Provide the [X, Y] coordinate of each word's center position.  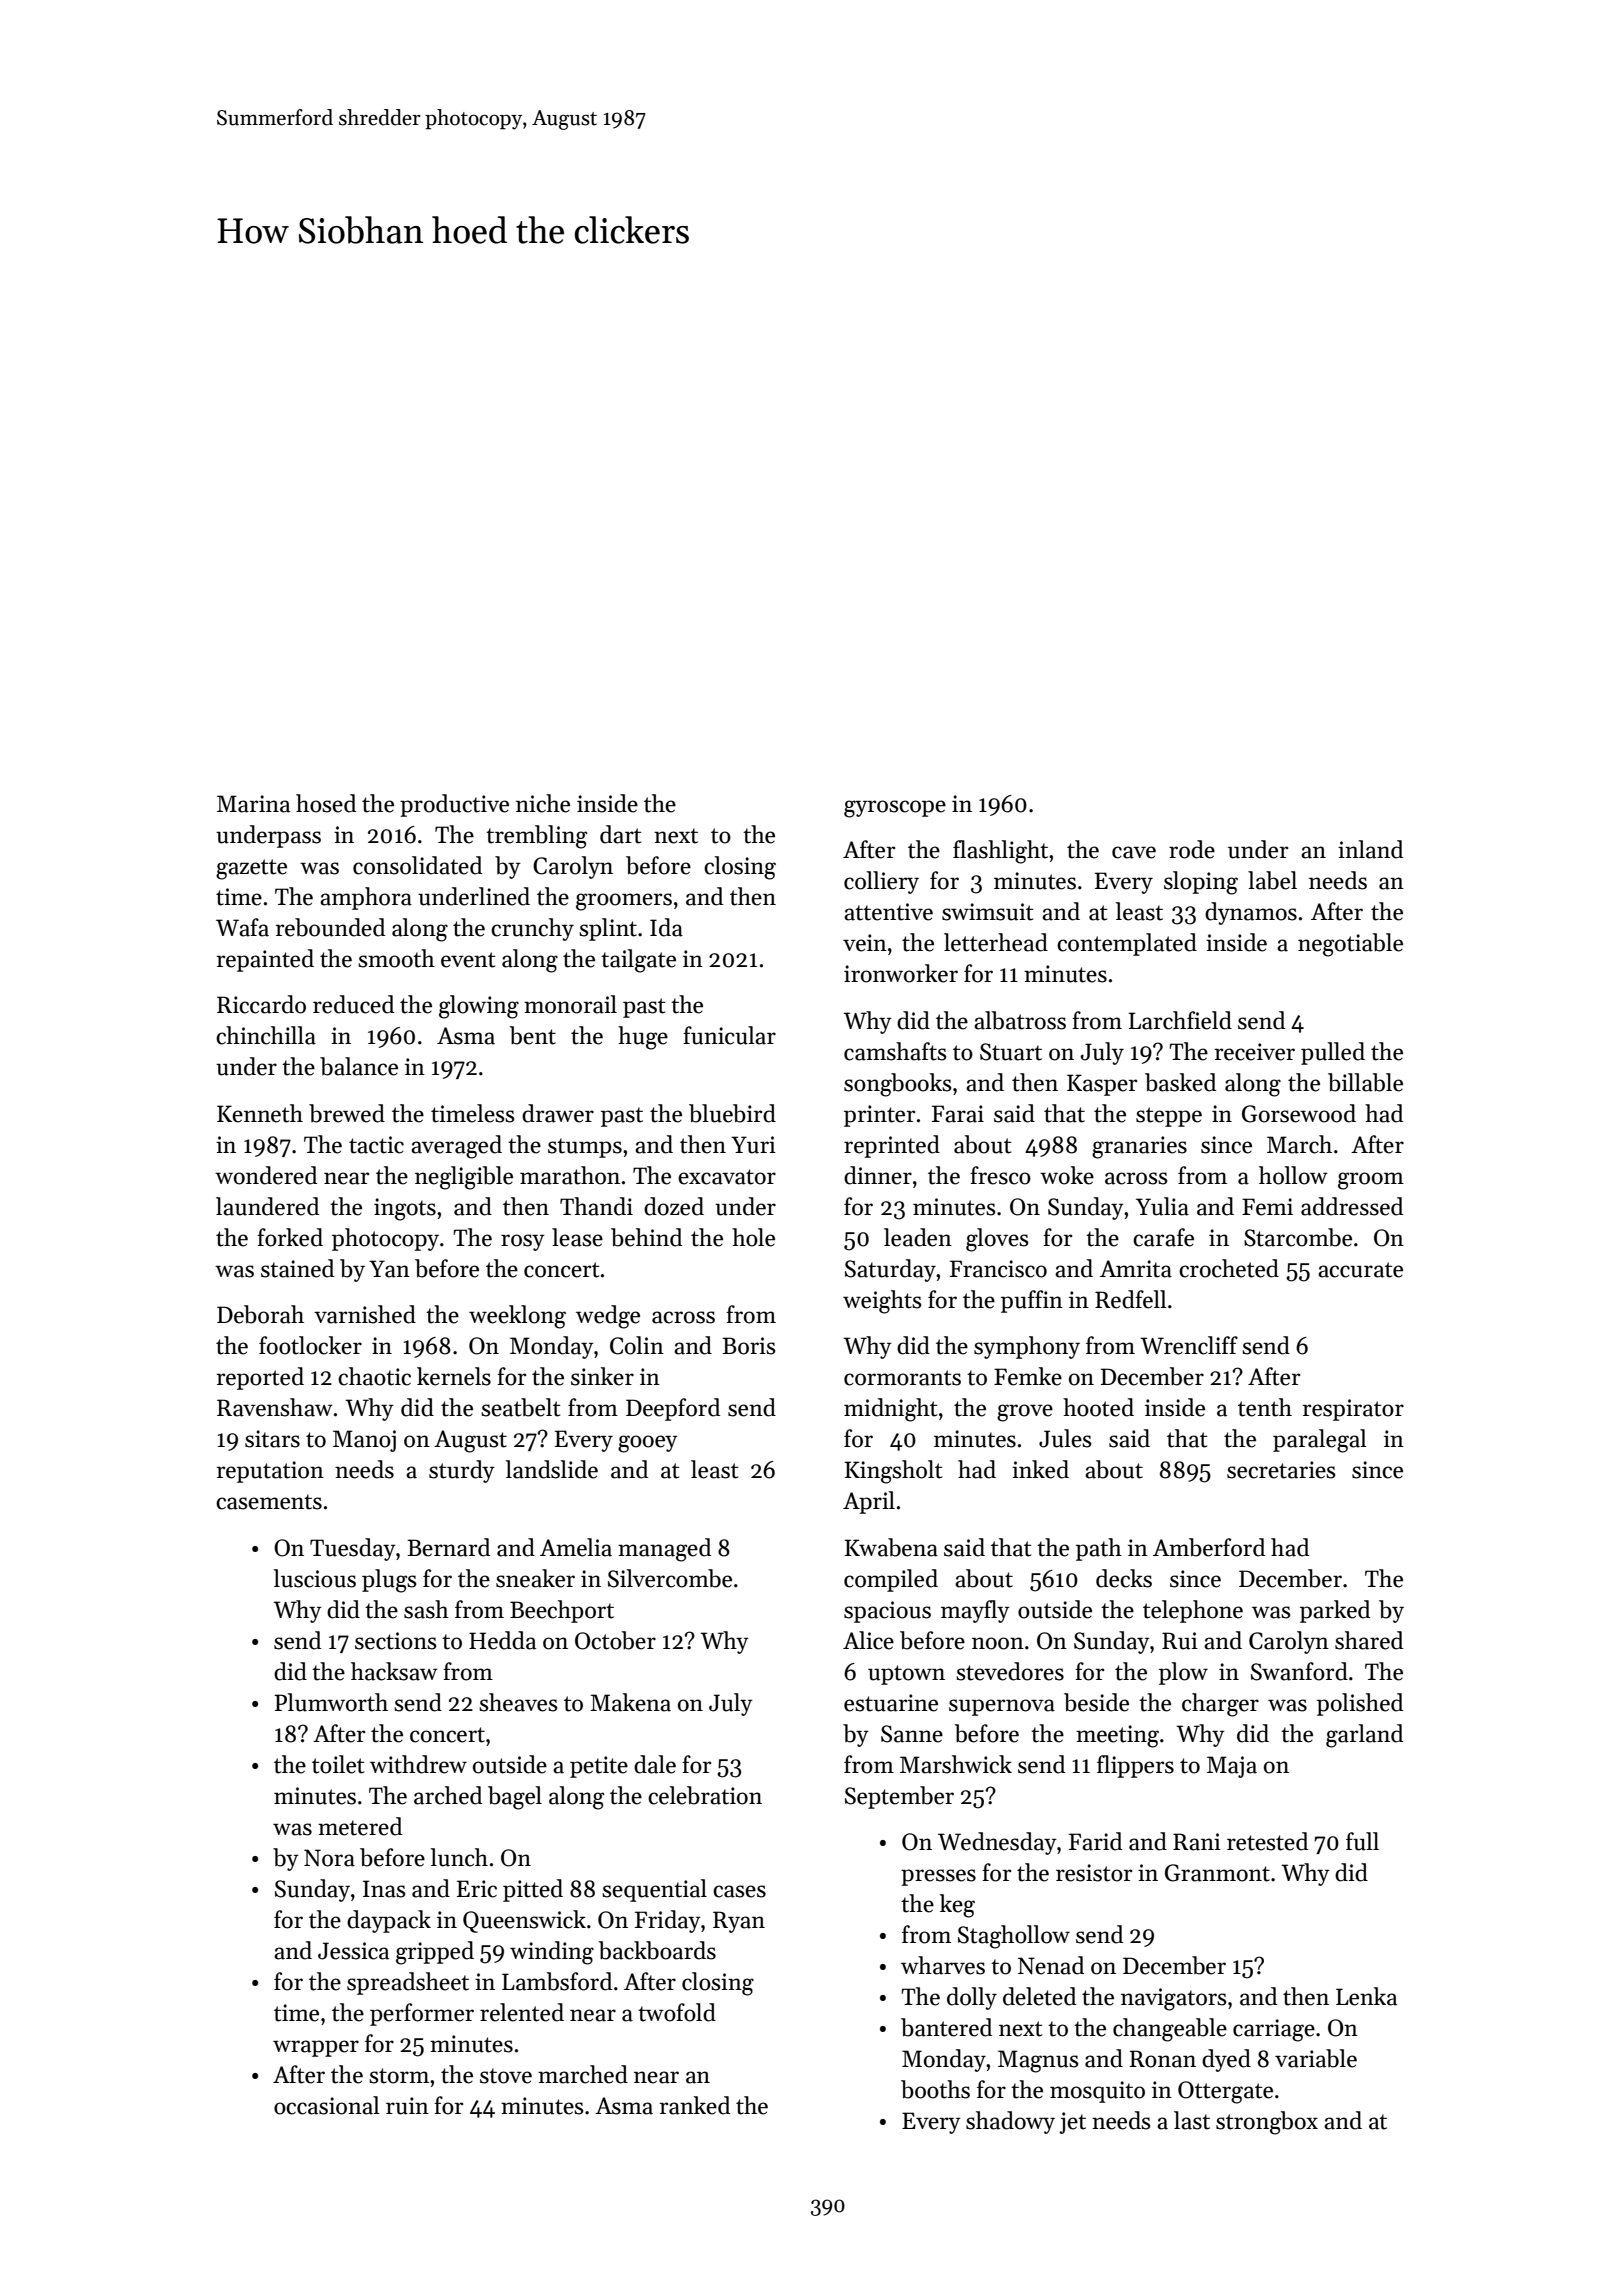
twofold [677, 2012]
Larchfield [1180, 1020]
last [1192, 2120]
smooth [396, 958]
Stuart [1011, 1052]
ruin [407, 2106]
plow [1183, 1673]
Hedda [502, 1640]
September [899, 1797]
